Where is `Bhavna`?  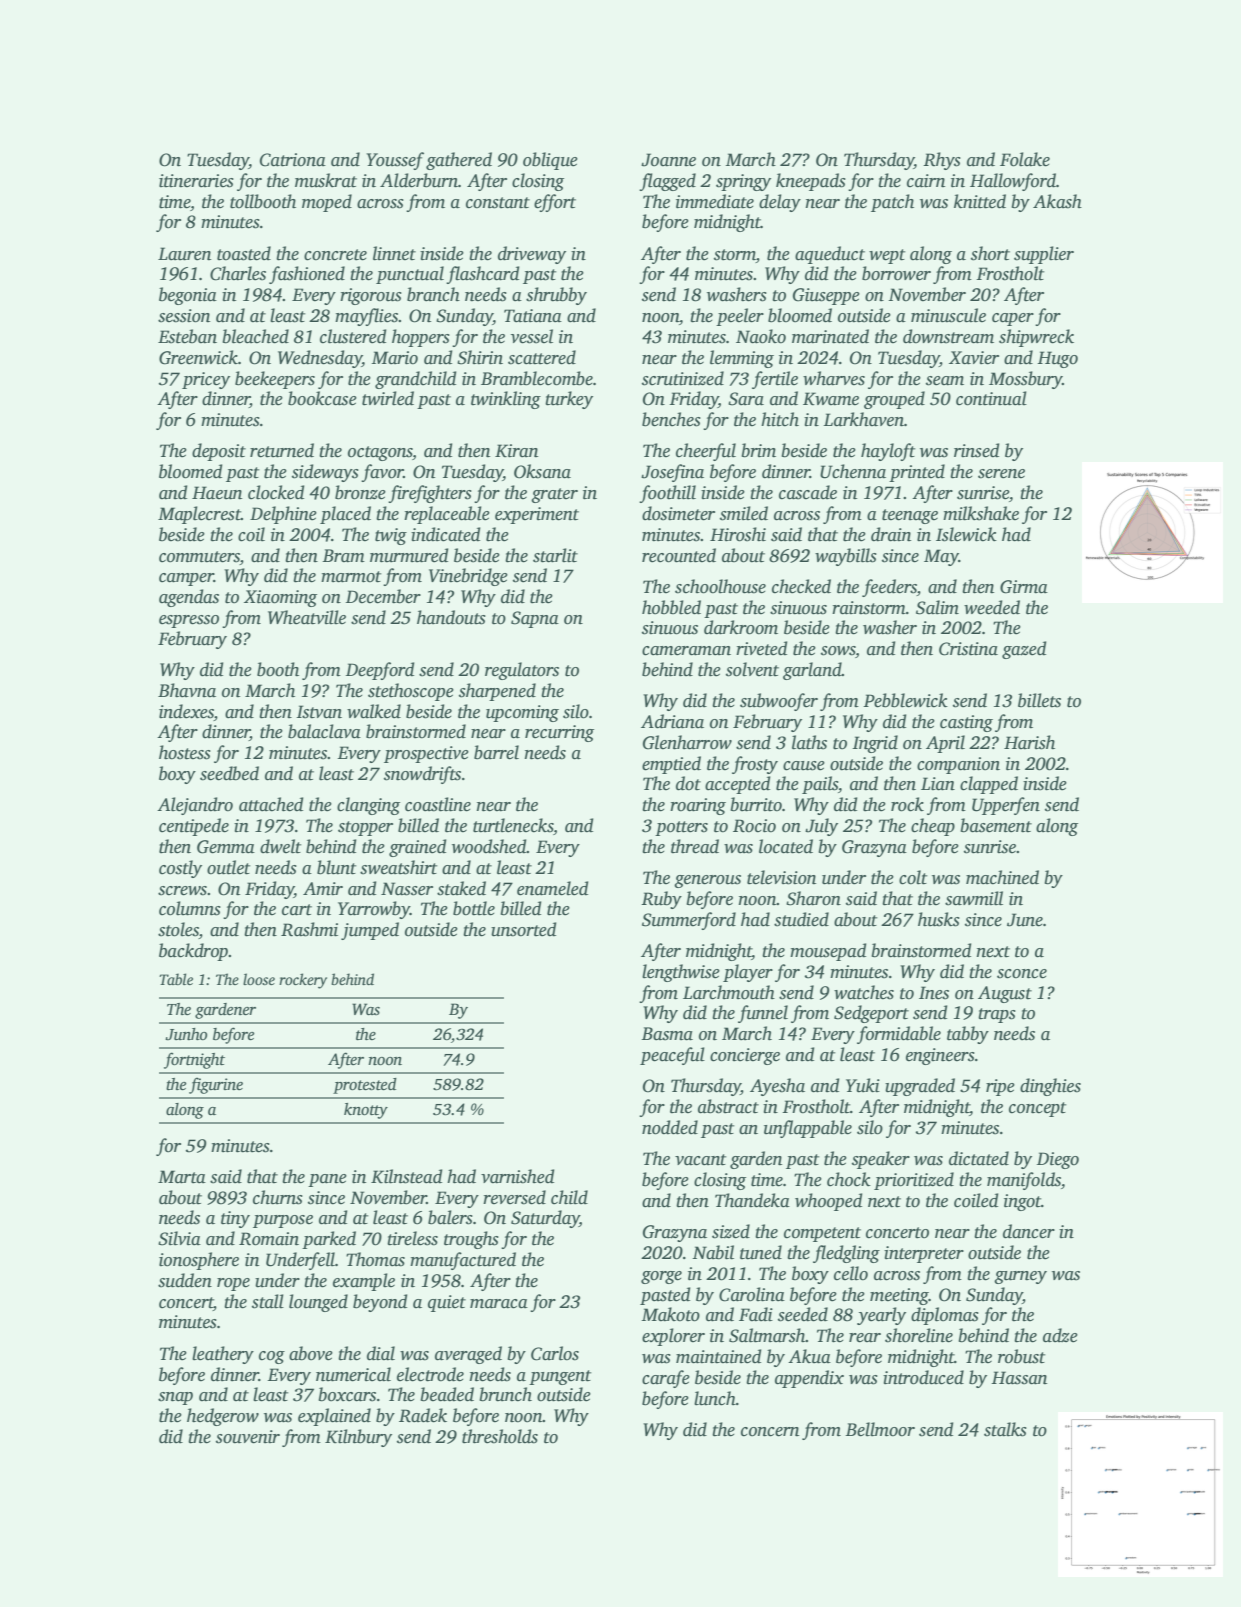 Bhavna is located at coordinates (187, 690).
